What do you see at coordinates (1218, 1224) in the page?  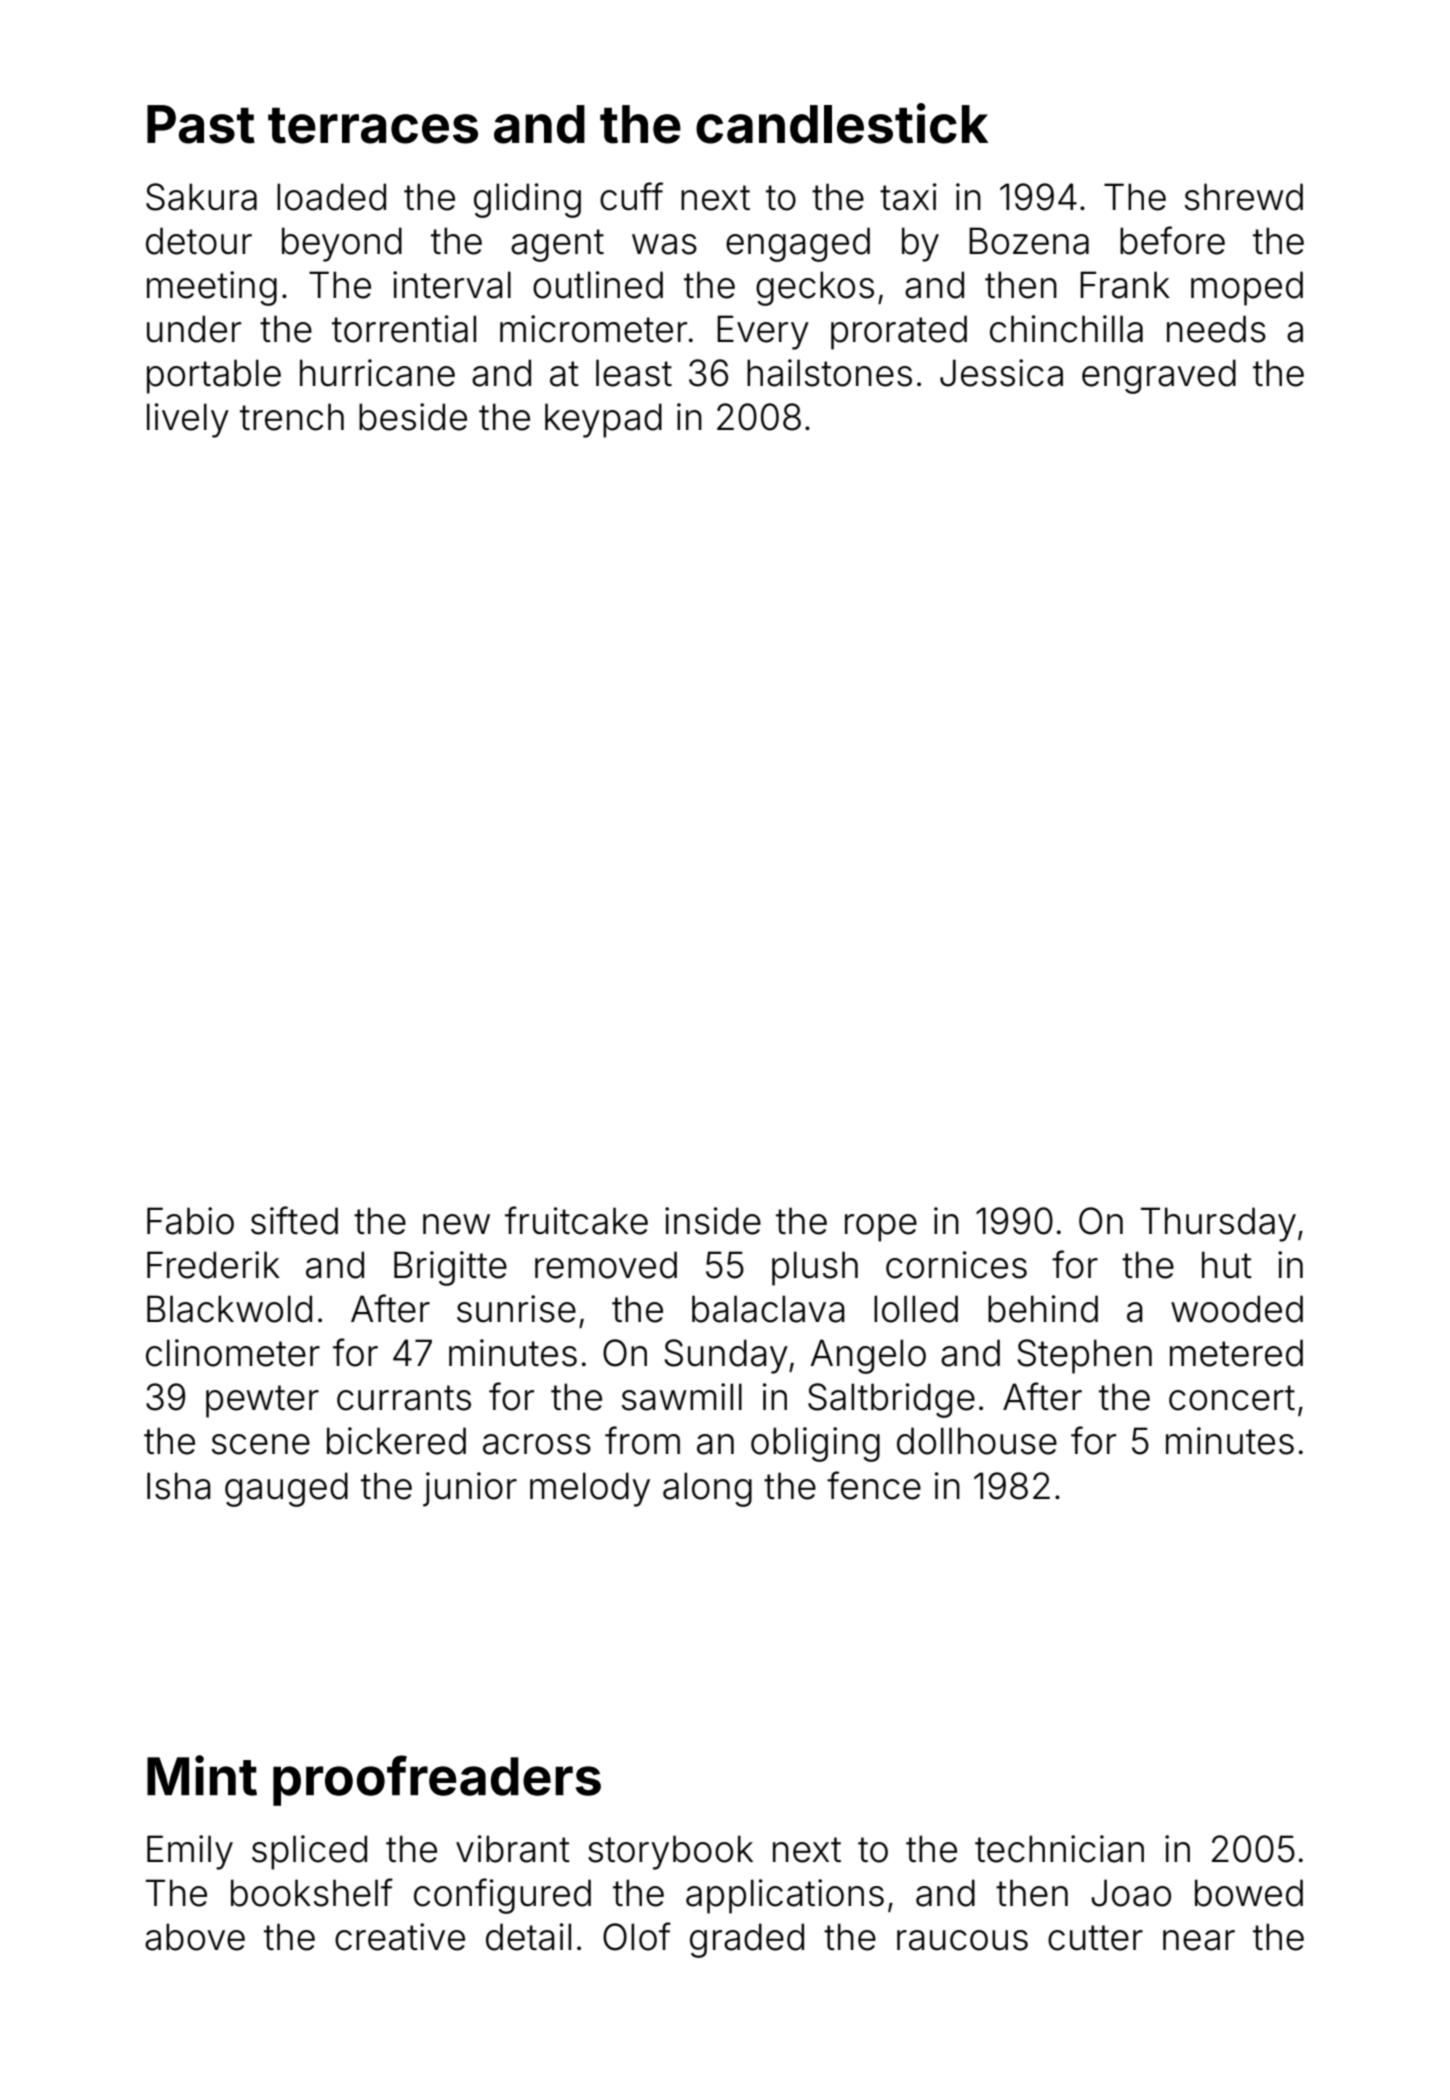 I see `Thursday` at bounding box center [1218, 1224].
